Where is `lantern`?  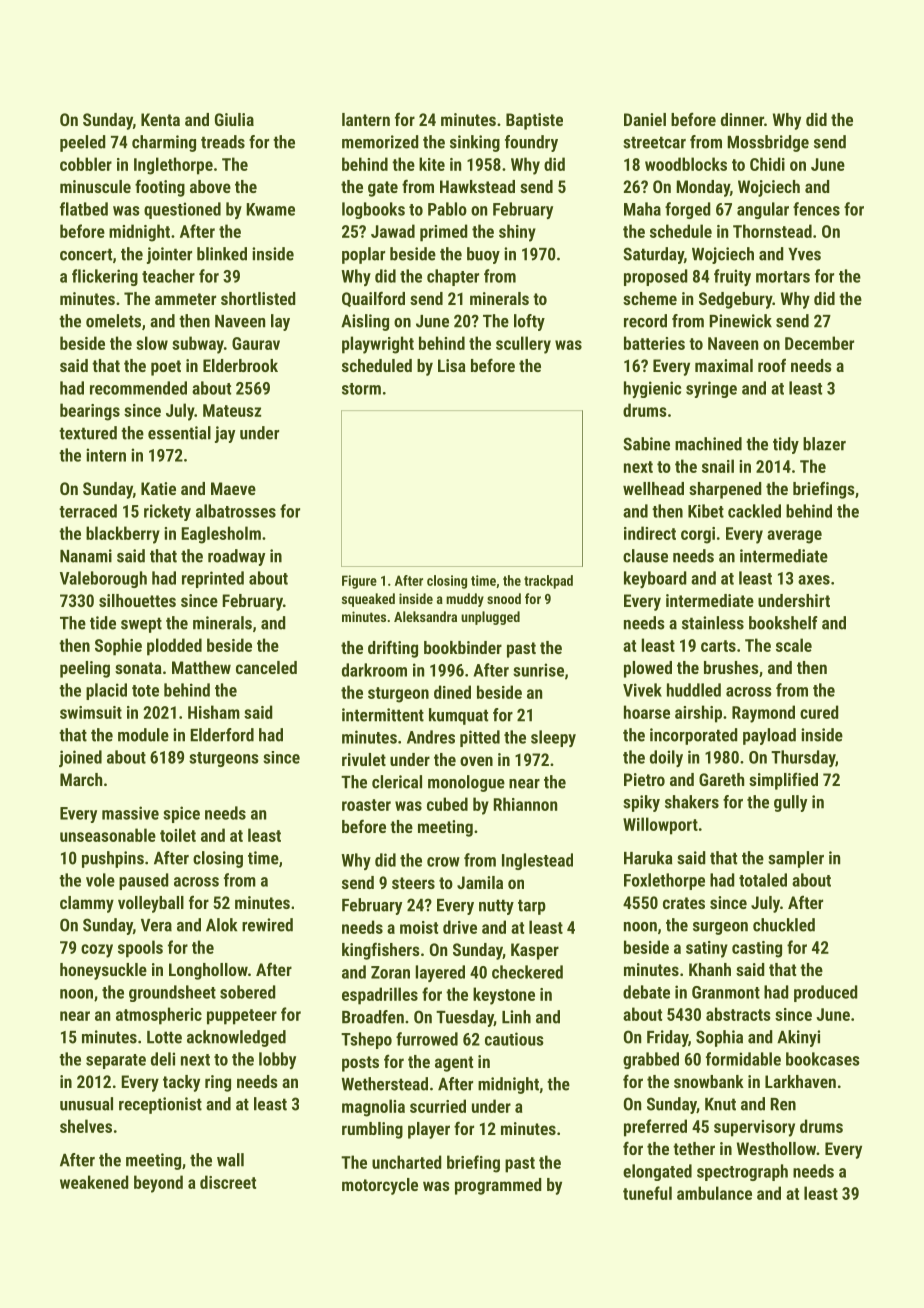
lantern is located at coordinates (366, 119).
